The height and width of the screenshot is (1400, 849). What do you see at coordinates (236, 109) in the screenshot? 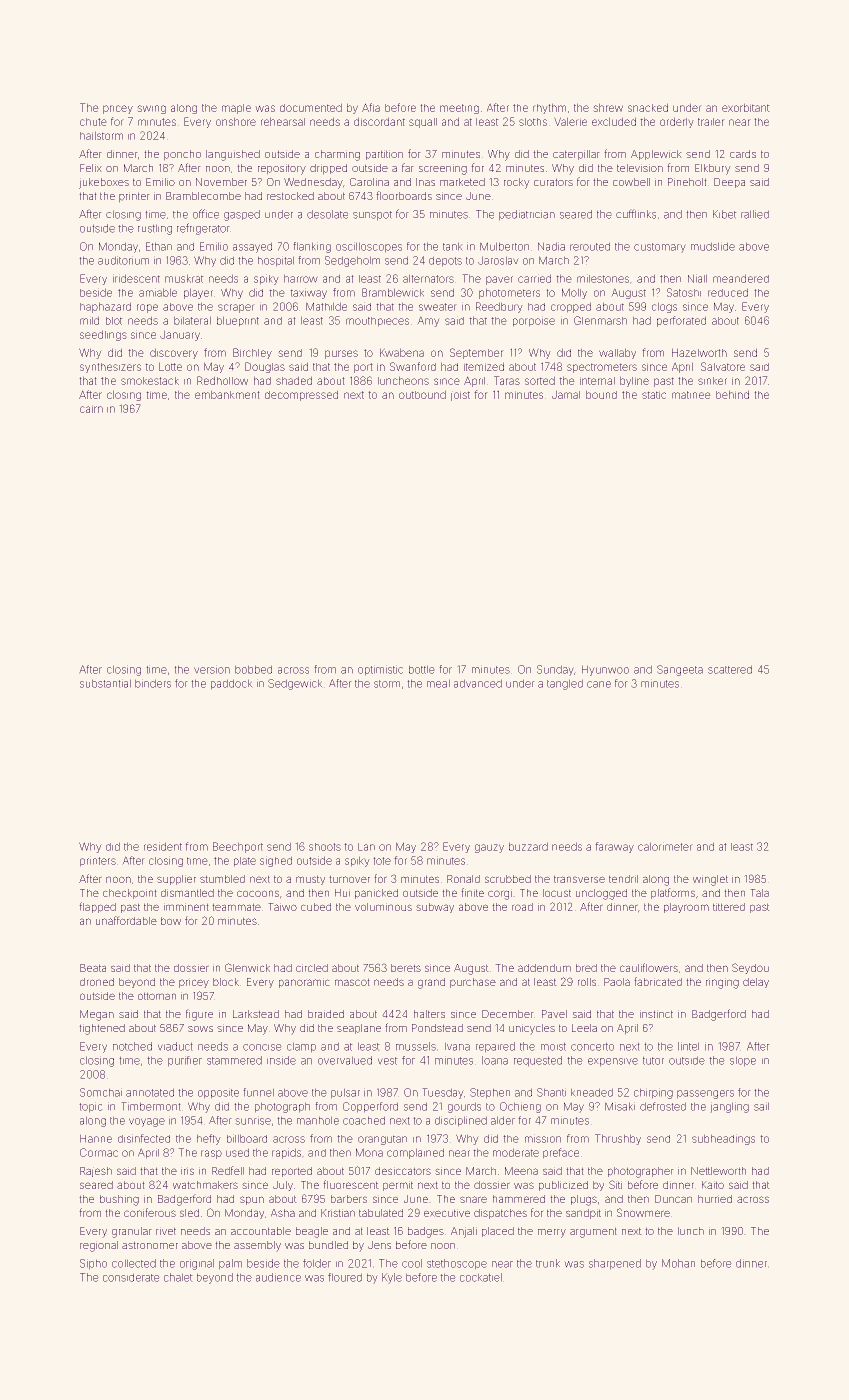
I see `maple` at bounding box center [236, 109].
